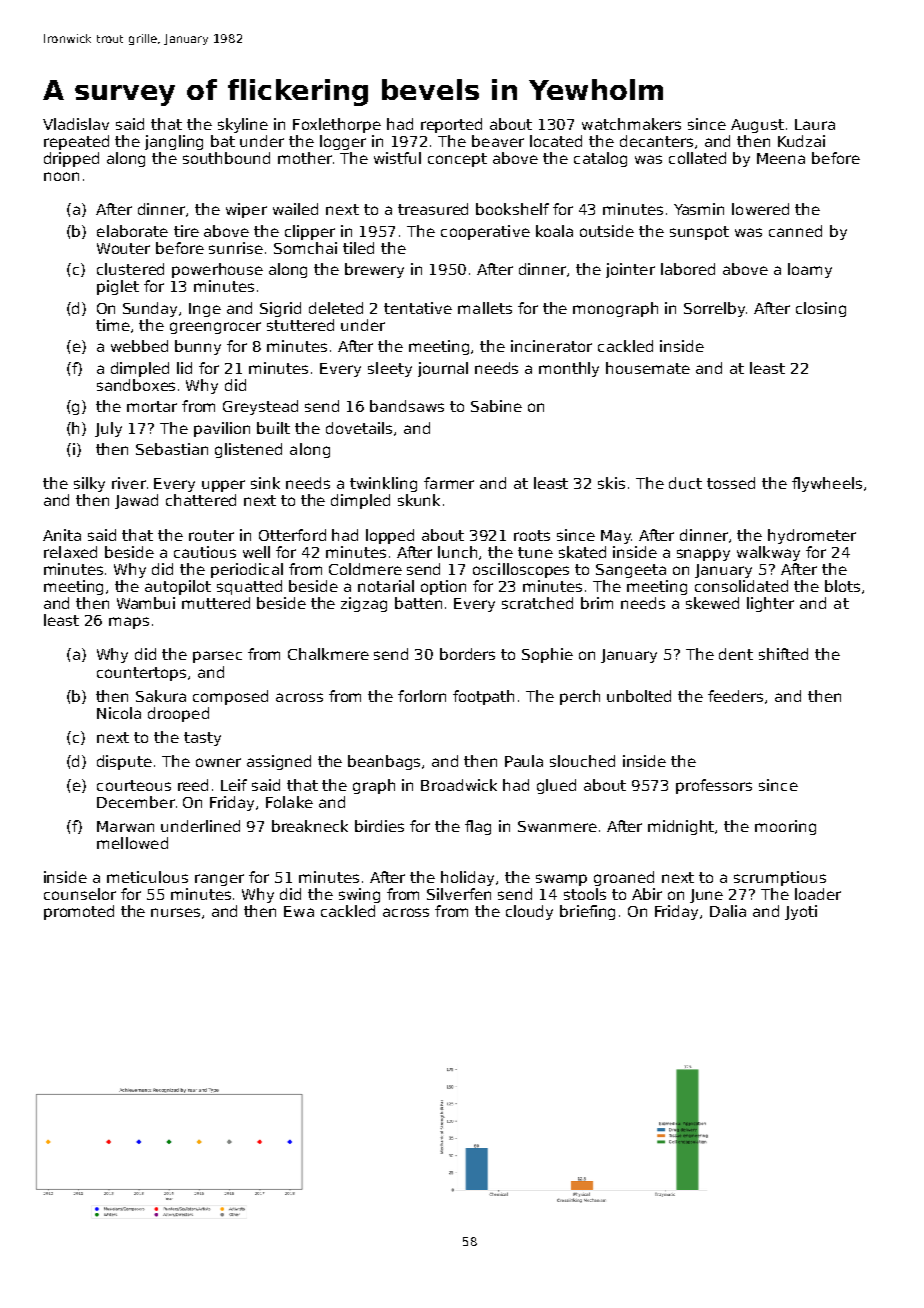 Image resolution: width=924 pixels, height=1308 pixels. Describe the element at coordinates (337, 125) in the screenshot. I see `Foxlethorpe` at that location.
